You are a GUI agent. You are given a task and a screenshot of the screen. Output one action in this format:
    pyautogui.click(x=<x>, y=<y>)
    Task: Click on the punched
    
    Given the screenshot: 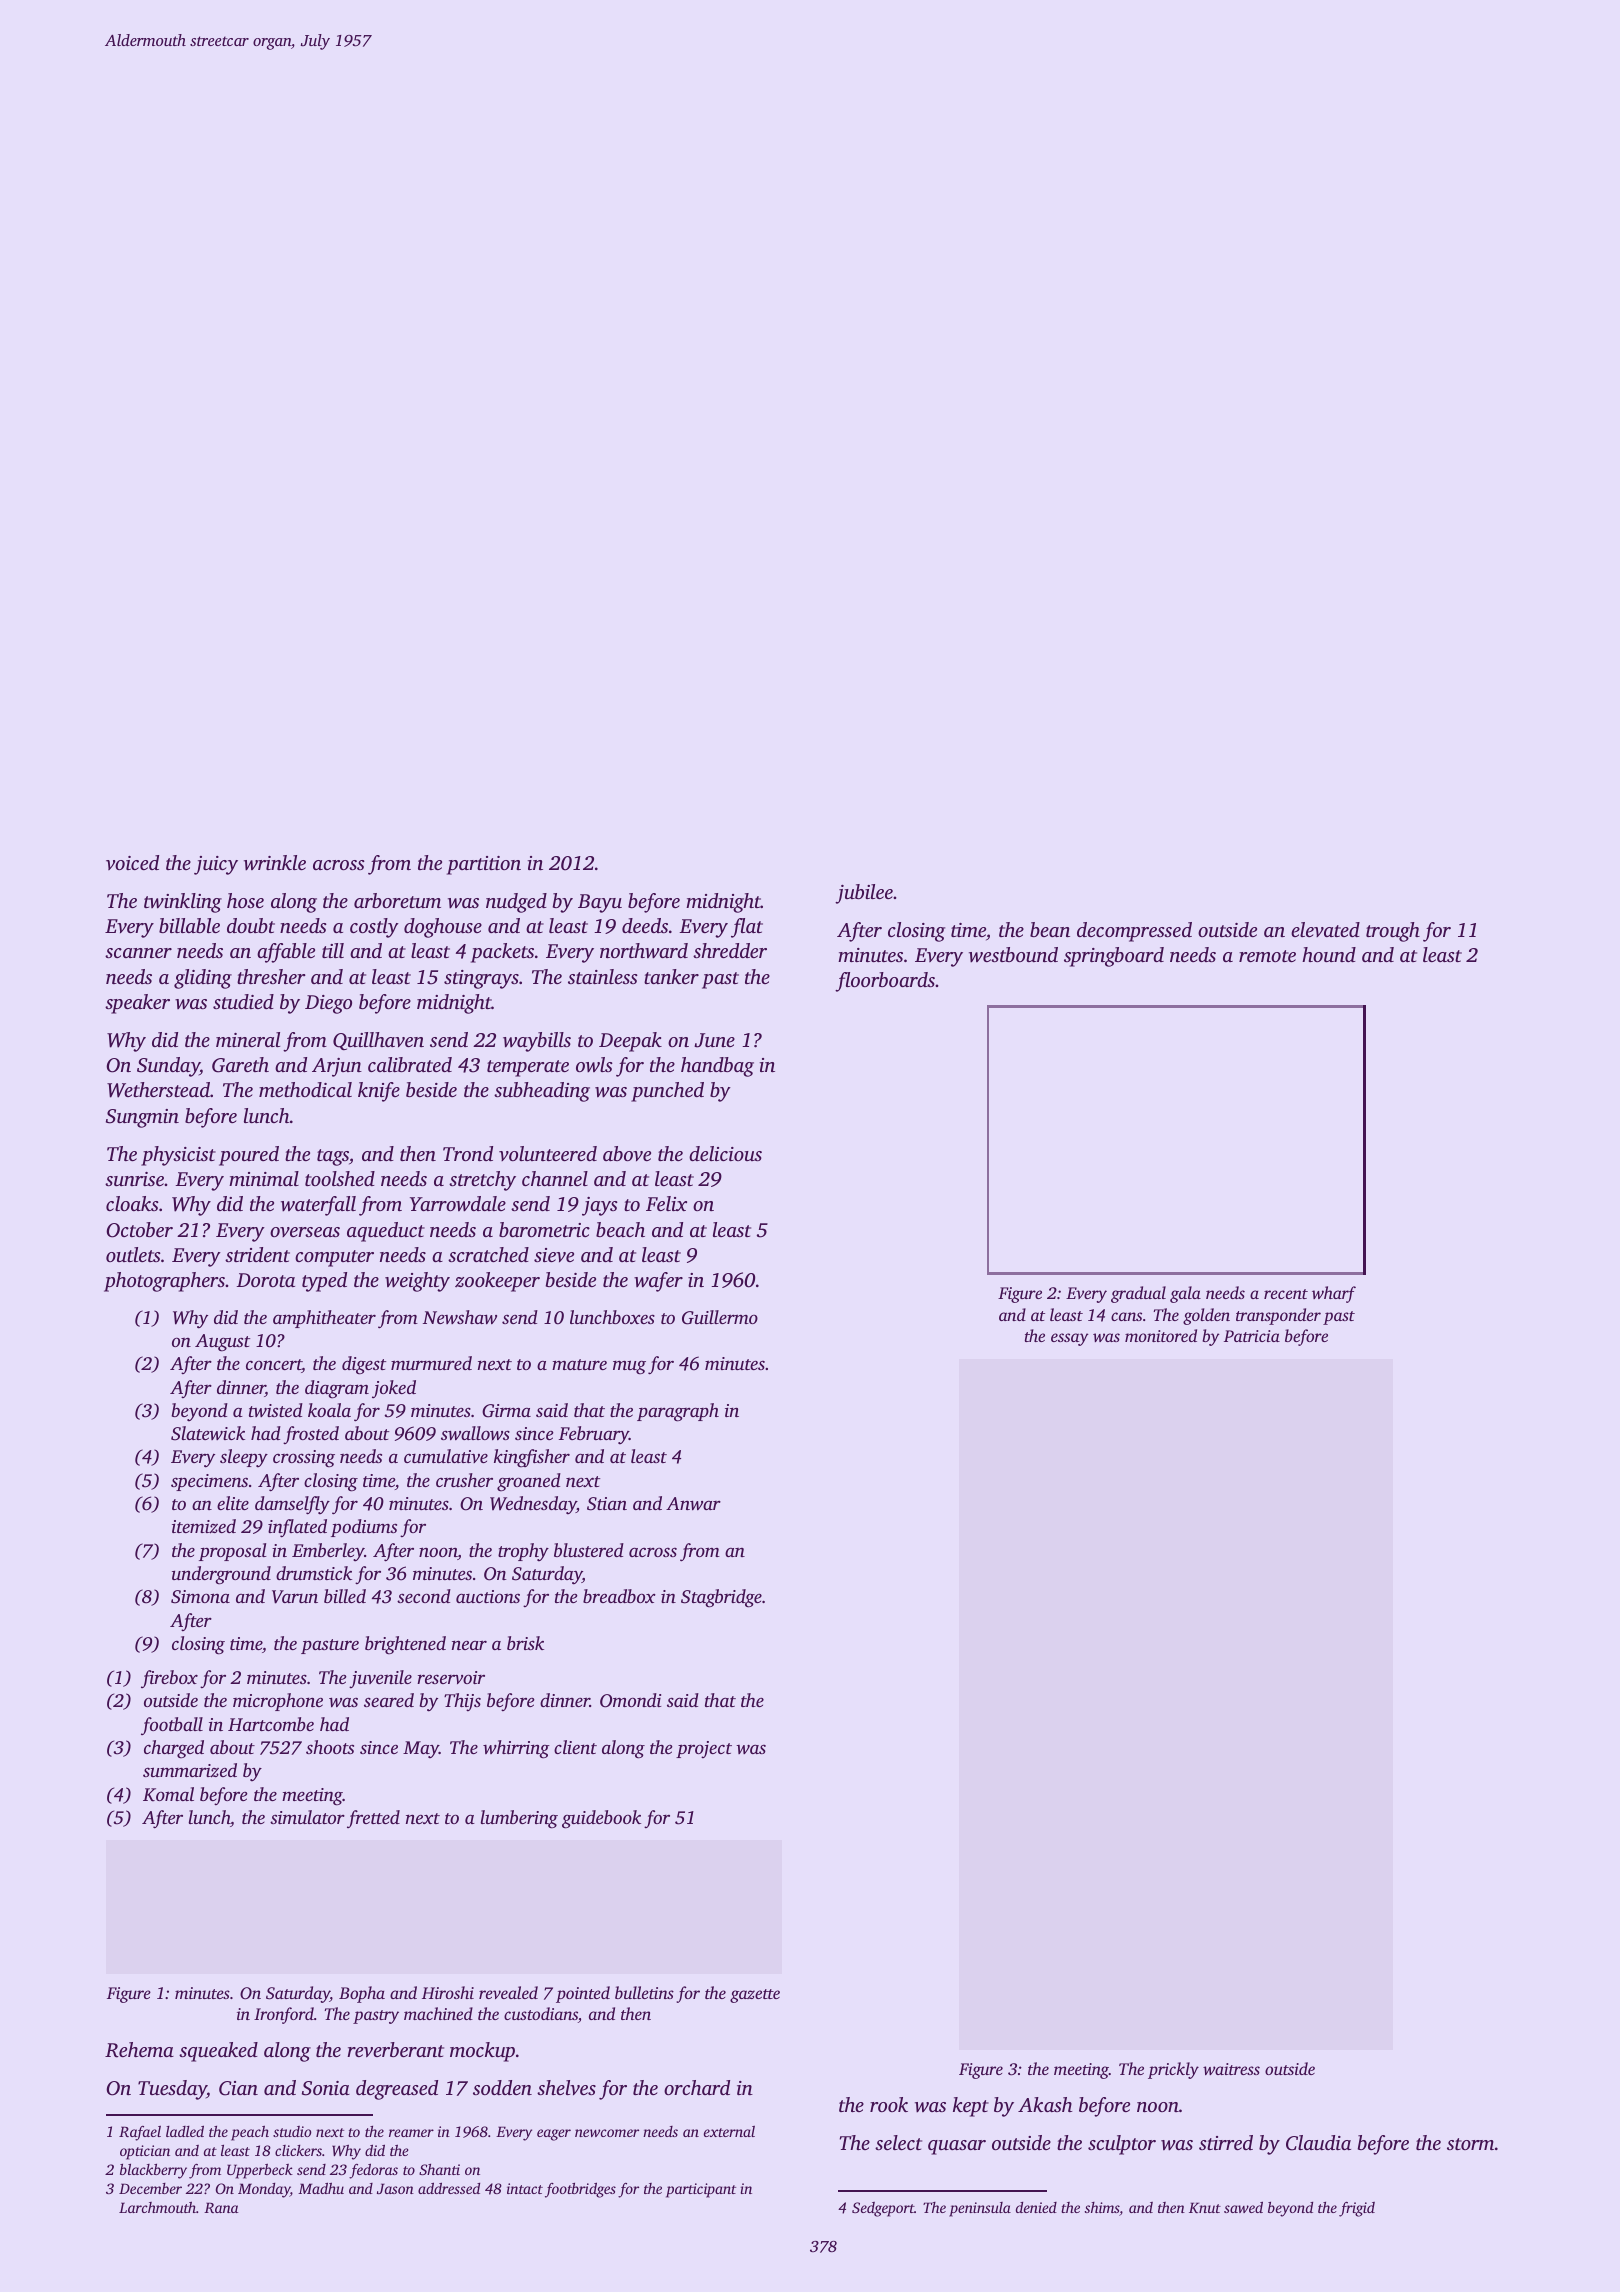 What is the action you would take?
    pyautogui.click(x=667, y=1092)
